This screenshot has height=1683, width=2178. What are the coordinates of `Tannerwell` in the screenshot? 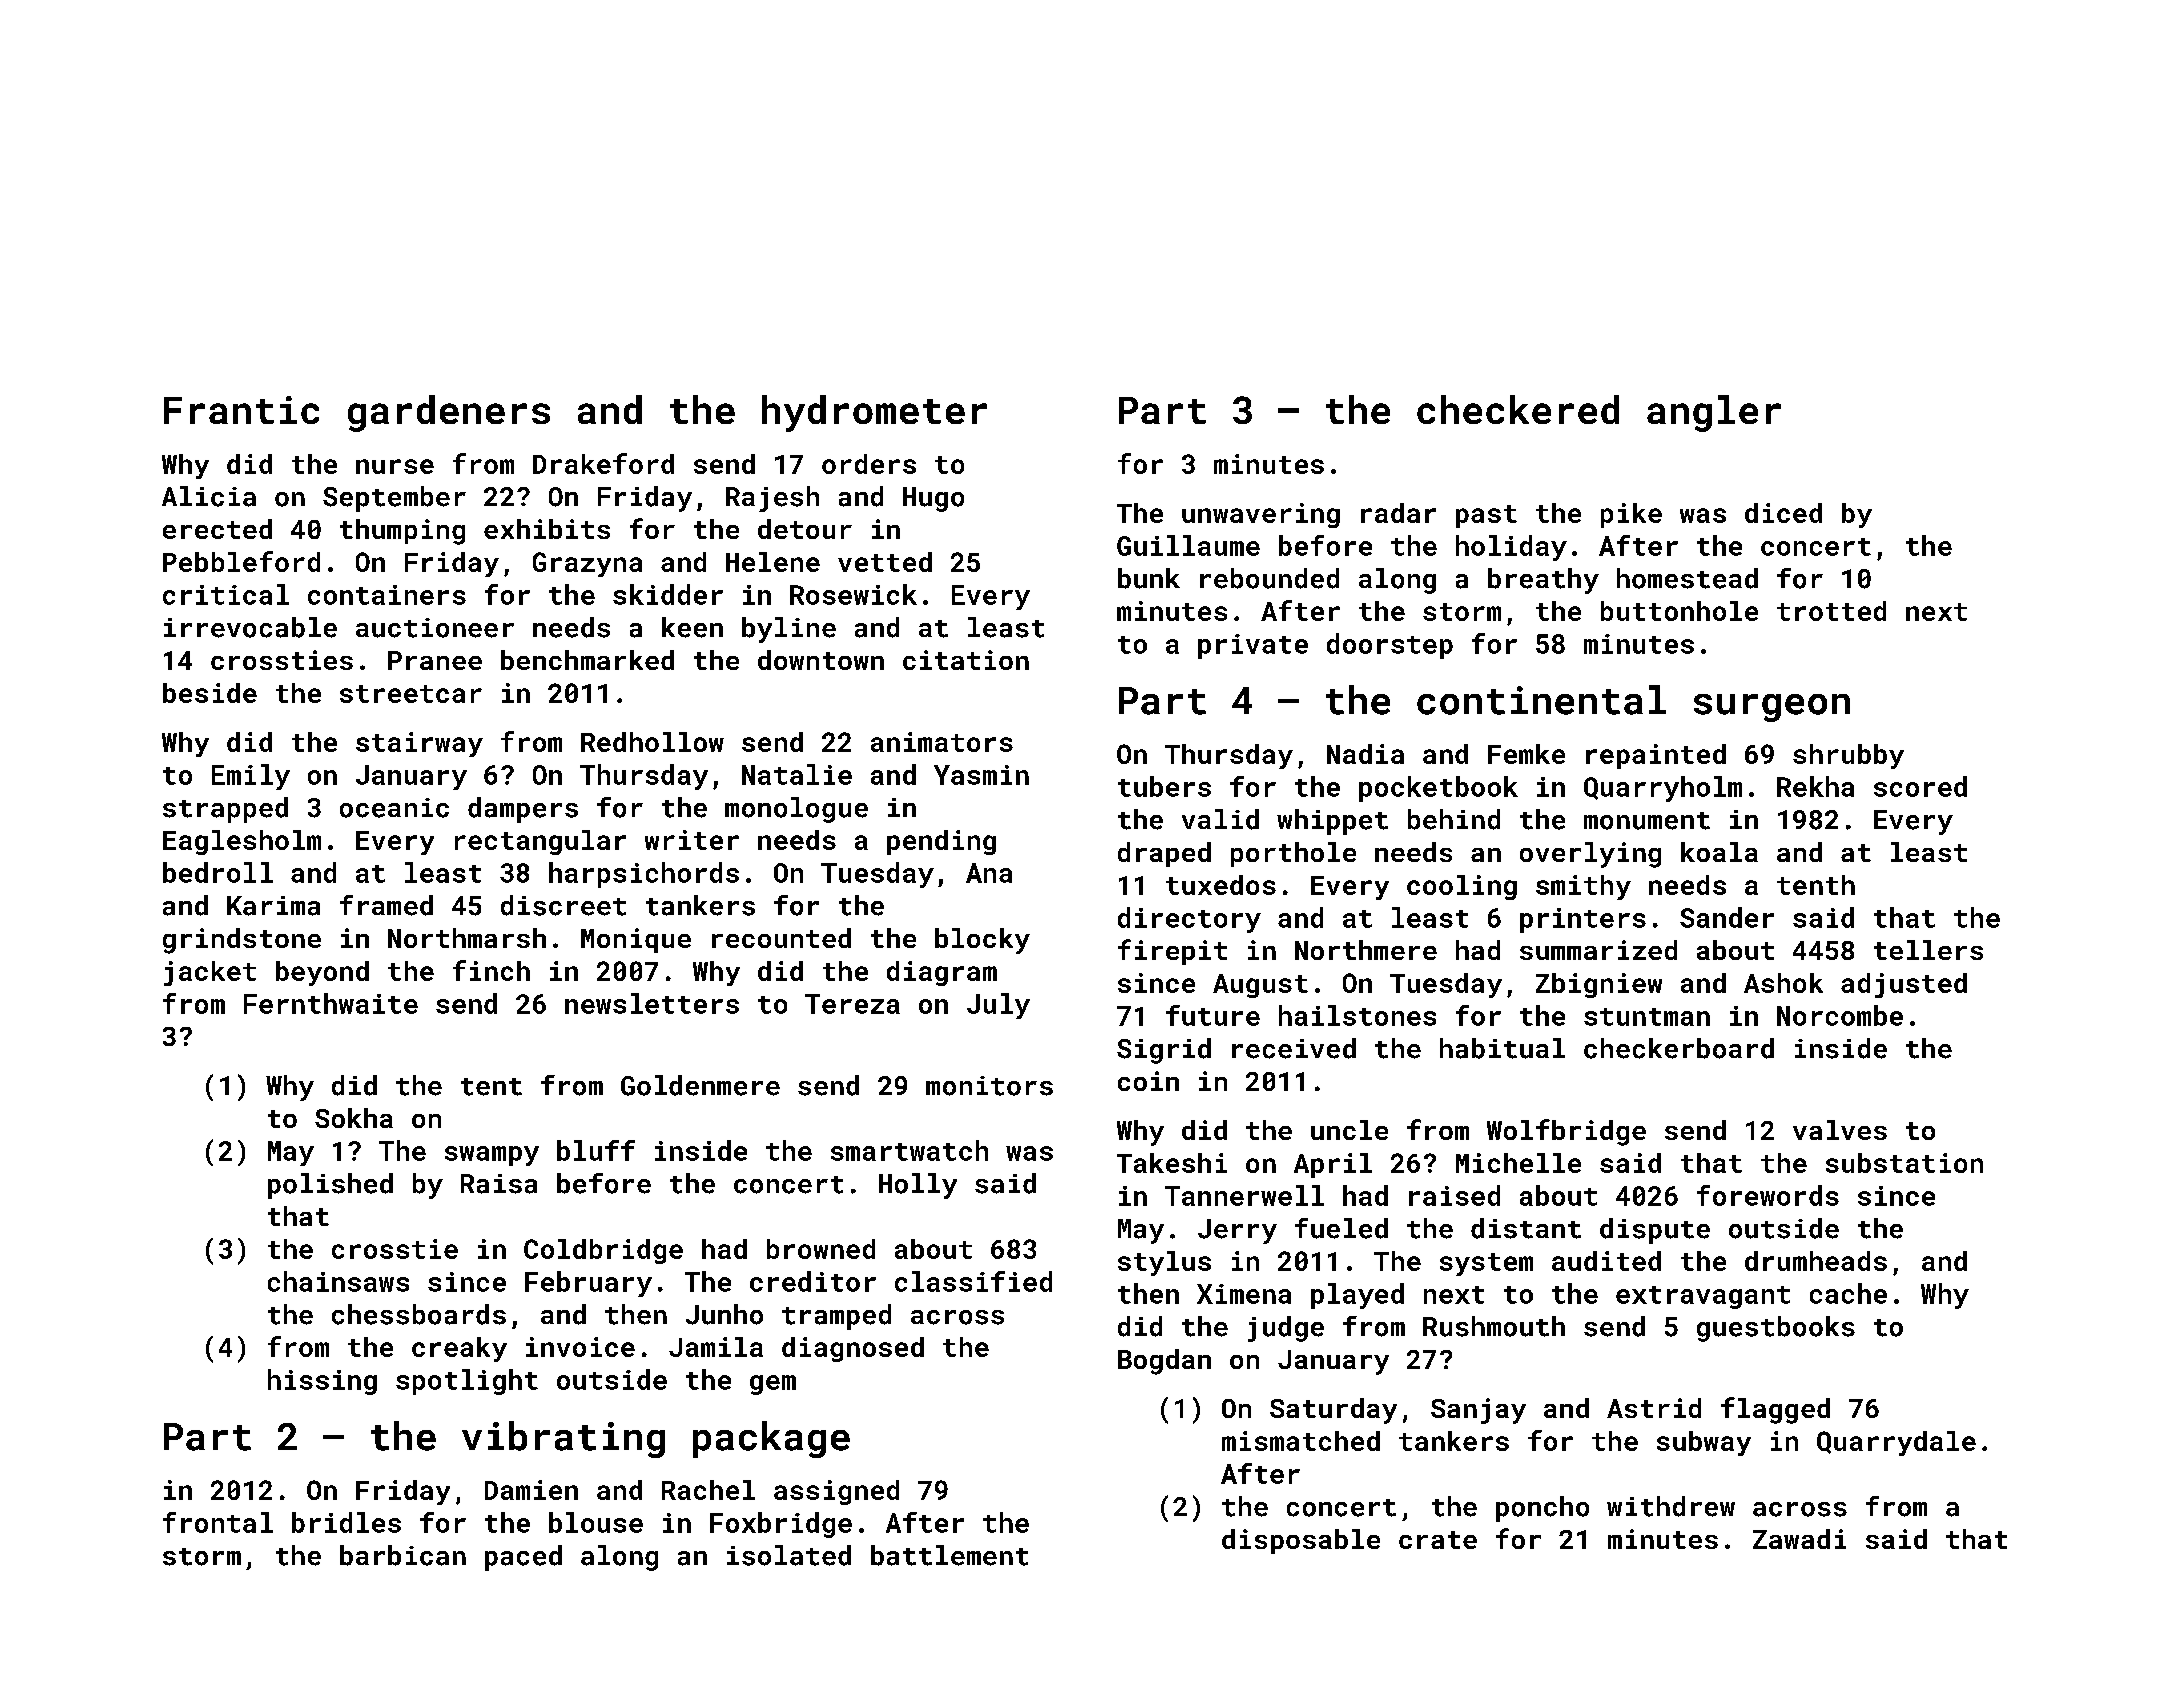 It's located at (1244, 1195).
